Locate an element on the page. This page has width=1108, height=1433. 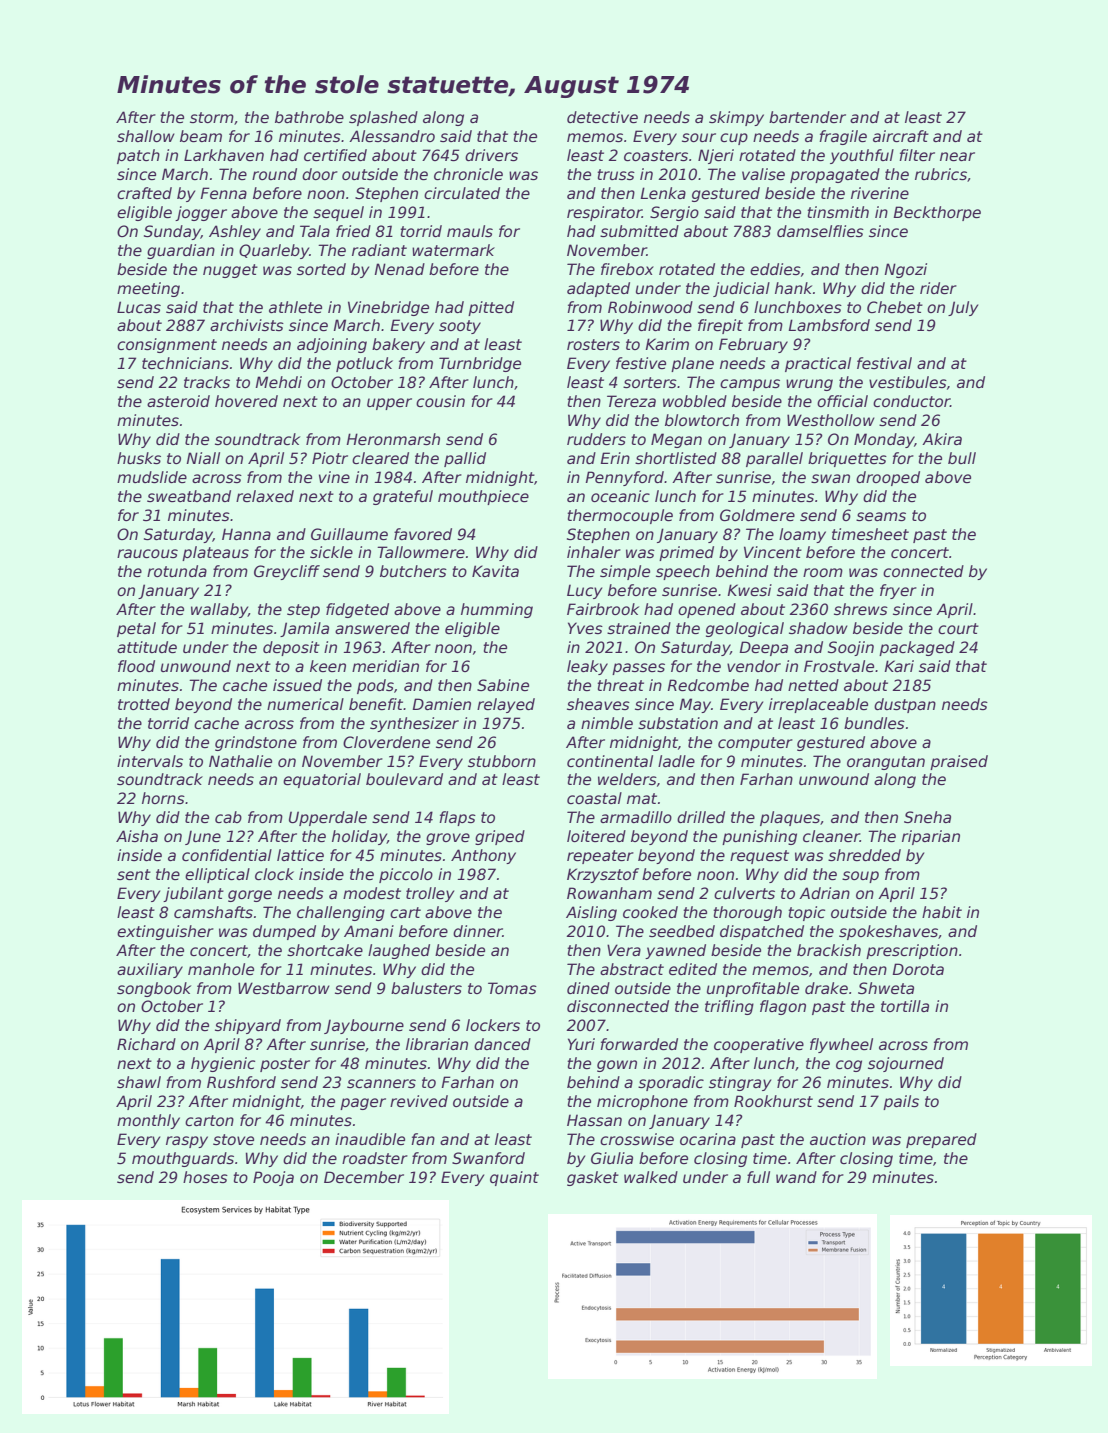
Pooja is located at coordinates (273, 1178).
